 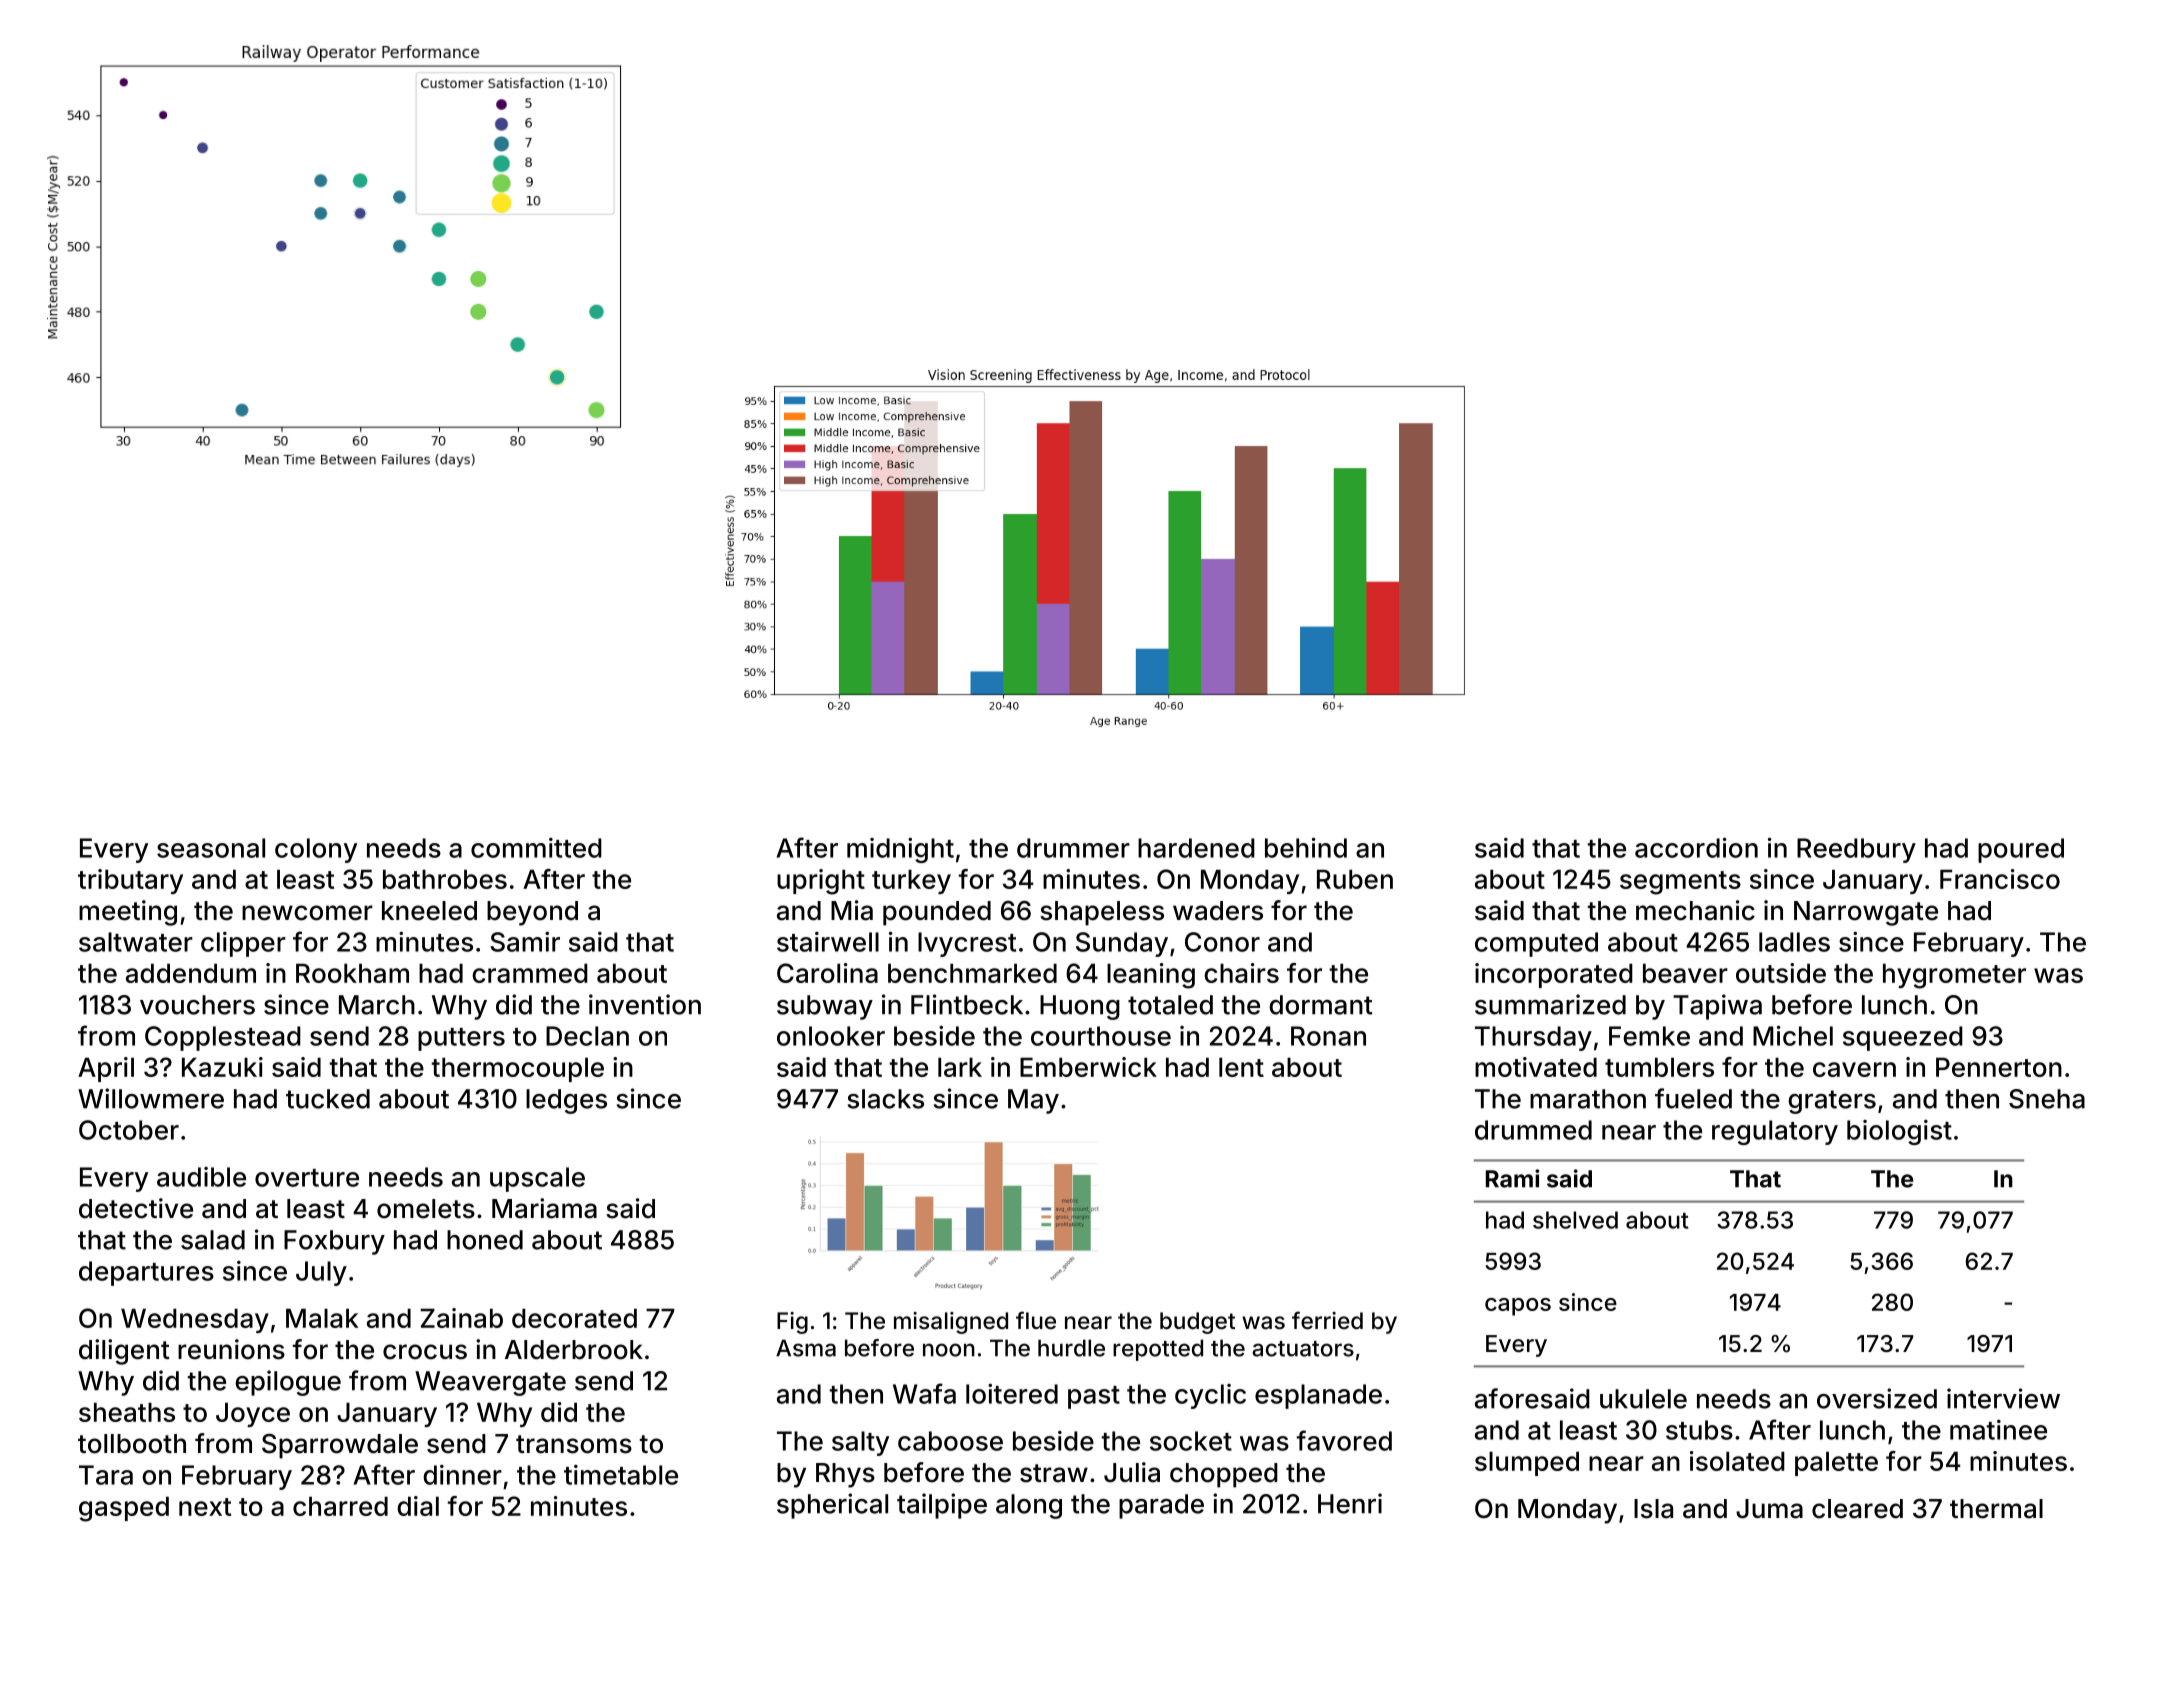 I want to click on lent, so click(x=1241, y=1067).
